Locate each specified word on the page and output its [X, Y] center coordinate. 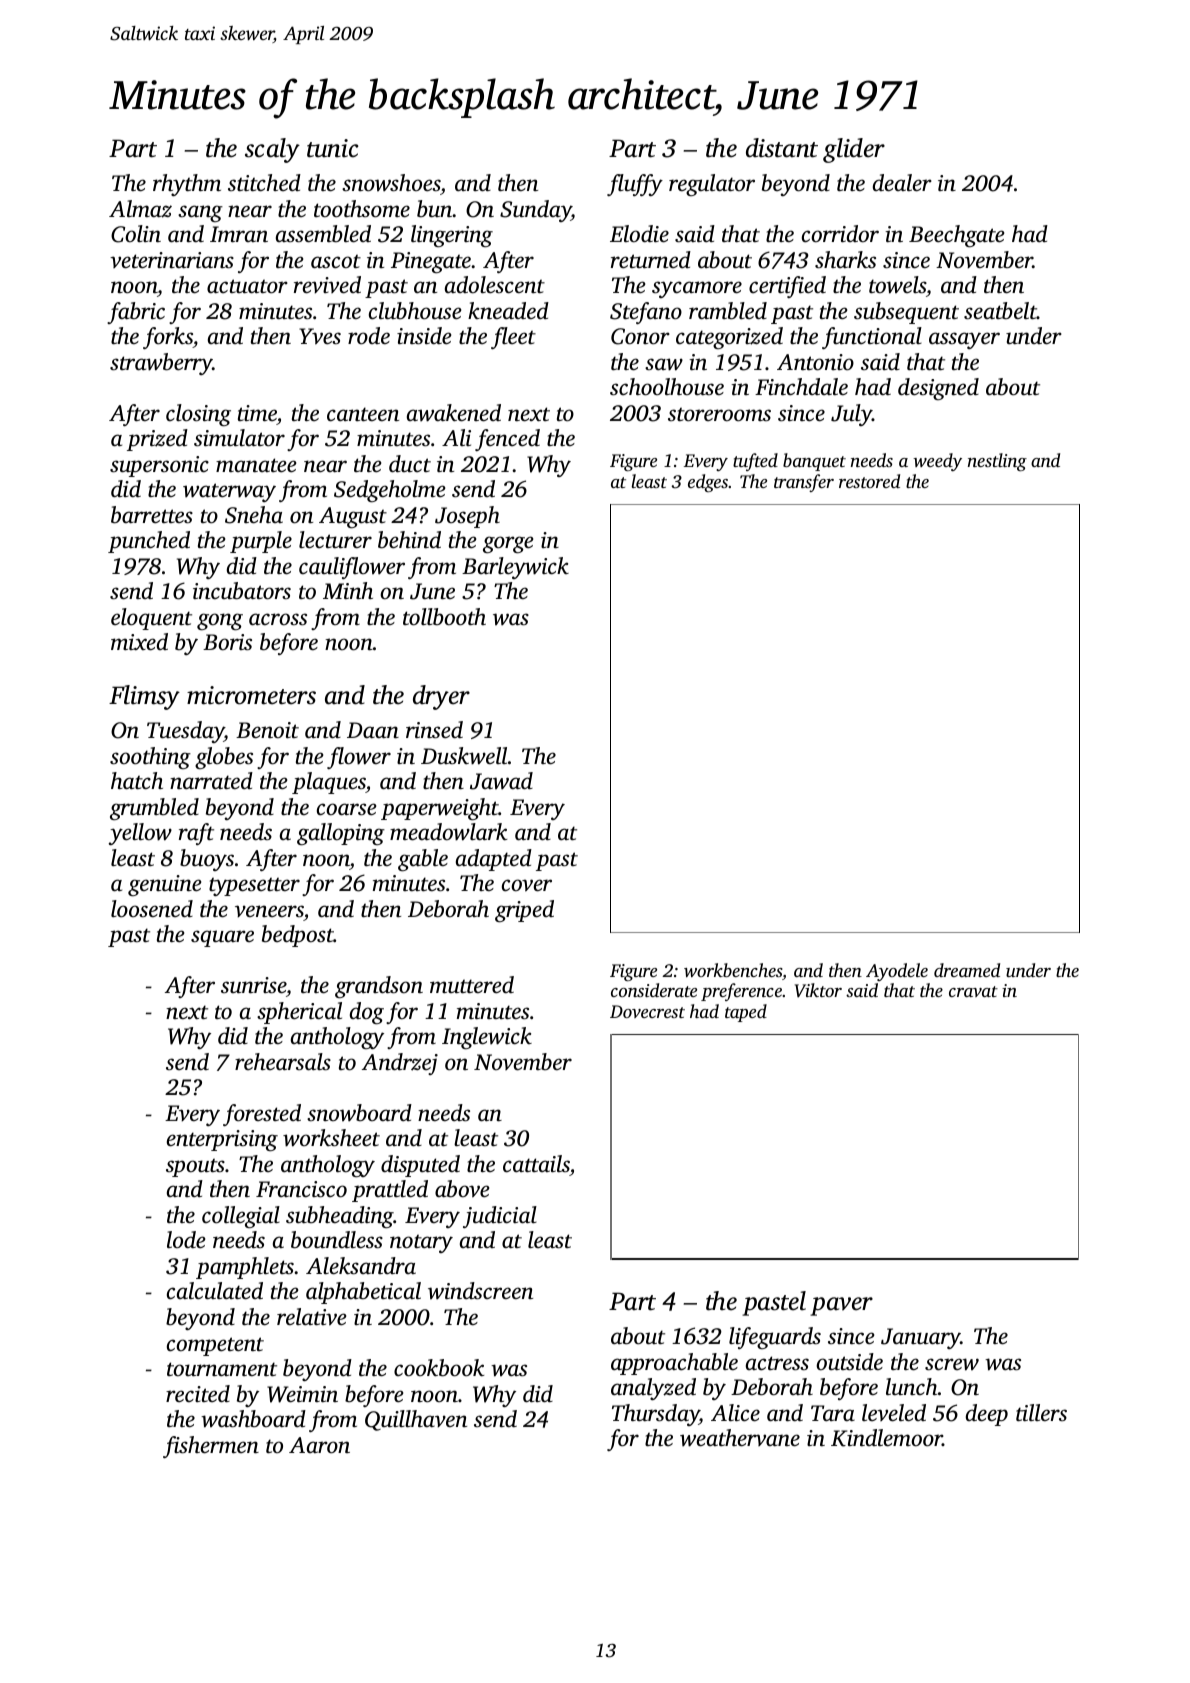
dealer [902, 183]
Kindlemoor [887, 1438]
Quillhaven [416, 1420]
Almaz [140, 209]
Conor [640, 336]
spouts [195, 1168]
